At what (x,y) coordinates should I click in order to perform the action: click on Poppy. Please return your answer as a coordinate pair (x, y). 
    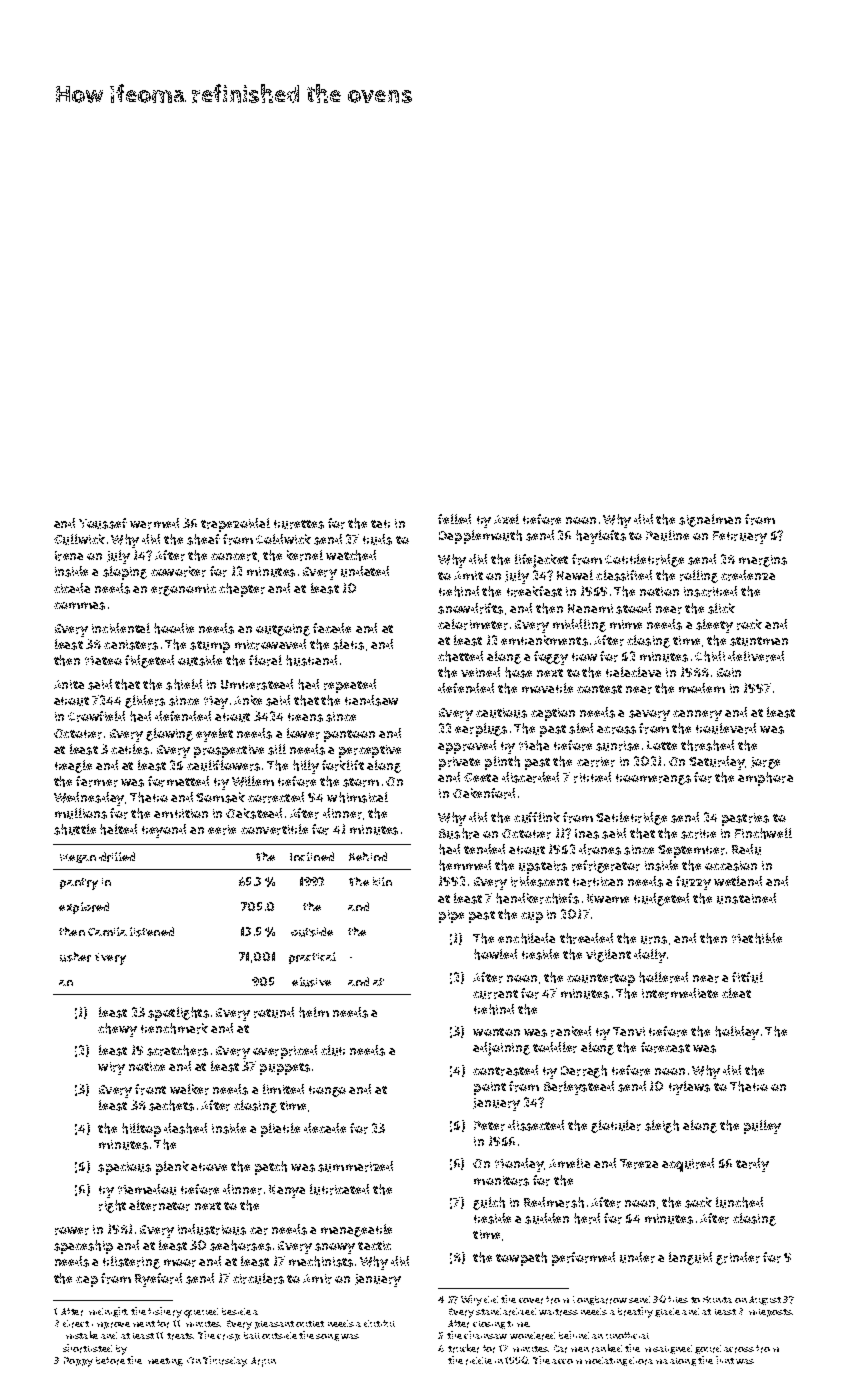
    Looking at the image, I should click on (78, 1362).
